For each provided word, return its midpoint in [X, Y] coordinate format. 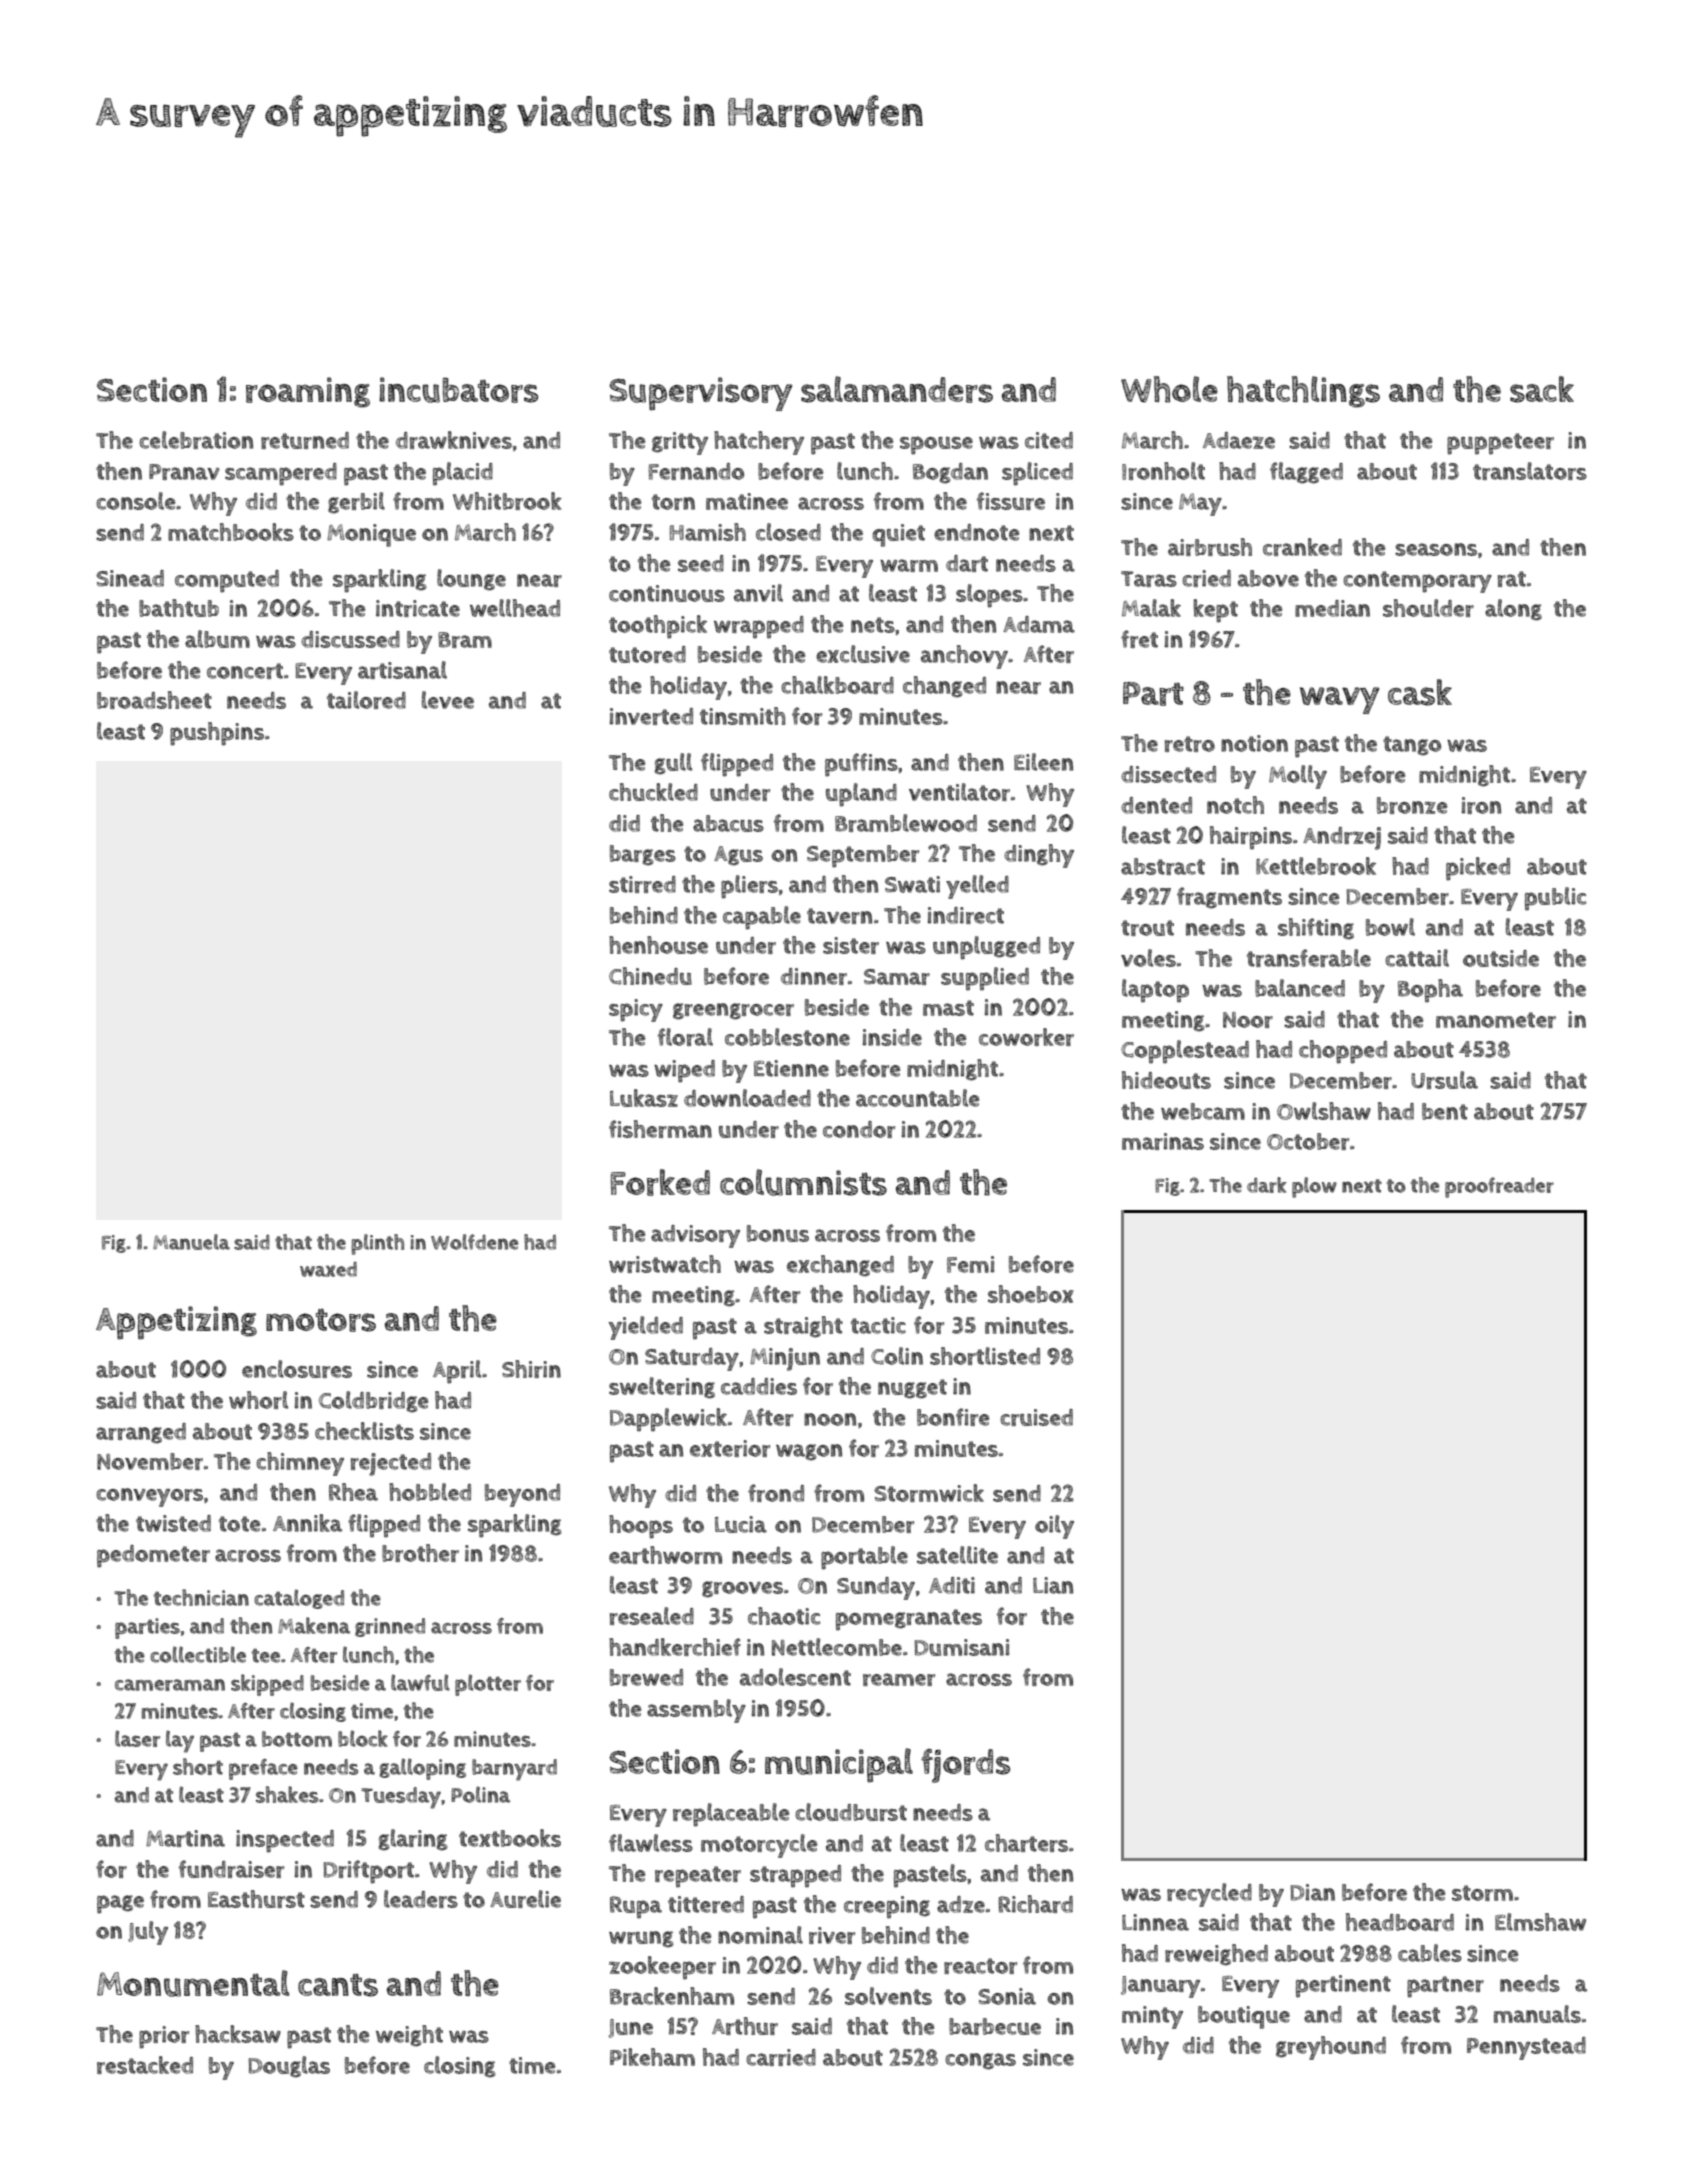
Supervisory [701, 394]
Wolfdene [474, 1242]
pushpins [217, 734]
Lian [1053, 1585]
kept [1216, 611]
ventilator [959, 792]
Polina [480, 1794]
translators [1530, 471]
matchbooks [231, 532]
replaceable [731, 1815]
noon [830, 1419]
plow [1314, 1187]
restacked [145, 2065]
